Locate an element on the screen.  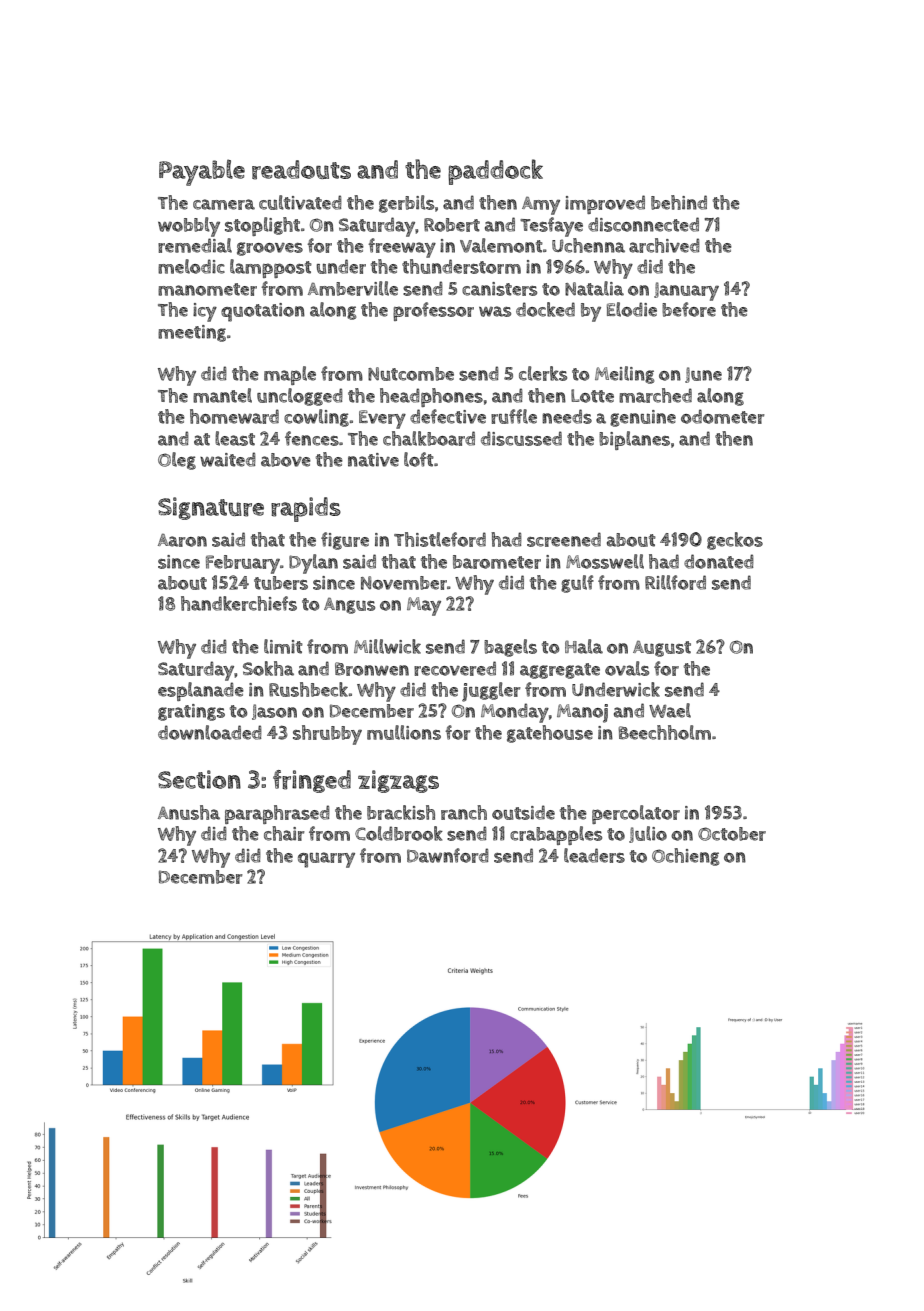
gulf is located at coordinates (577, 584).
